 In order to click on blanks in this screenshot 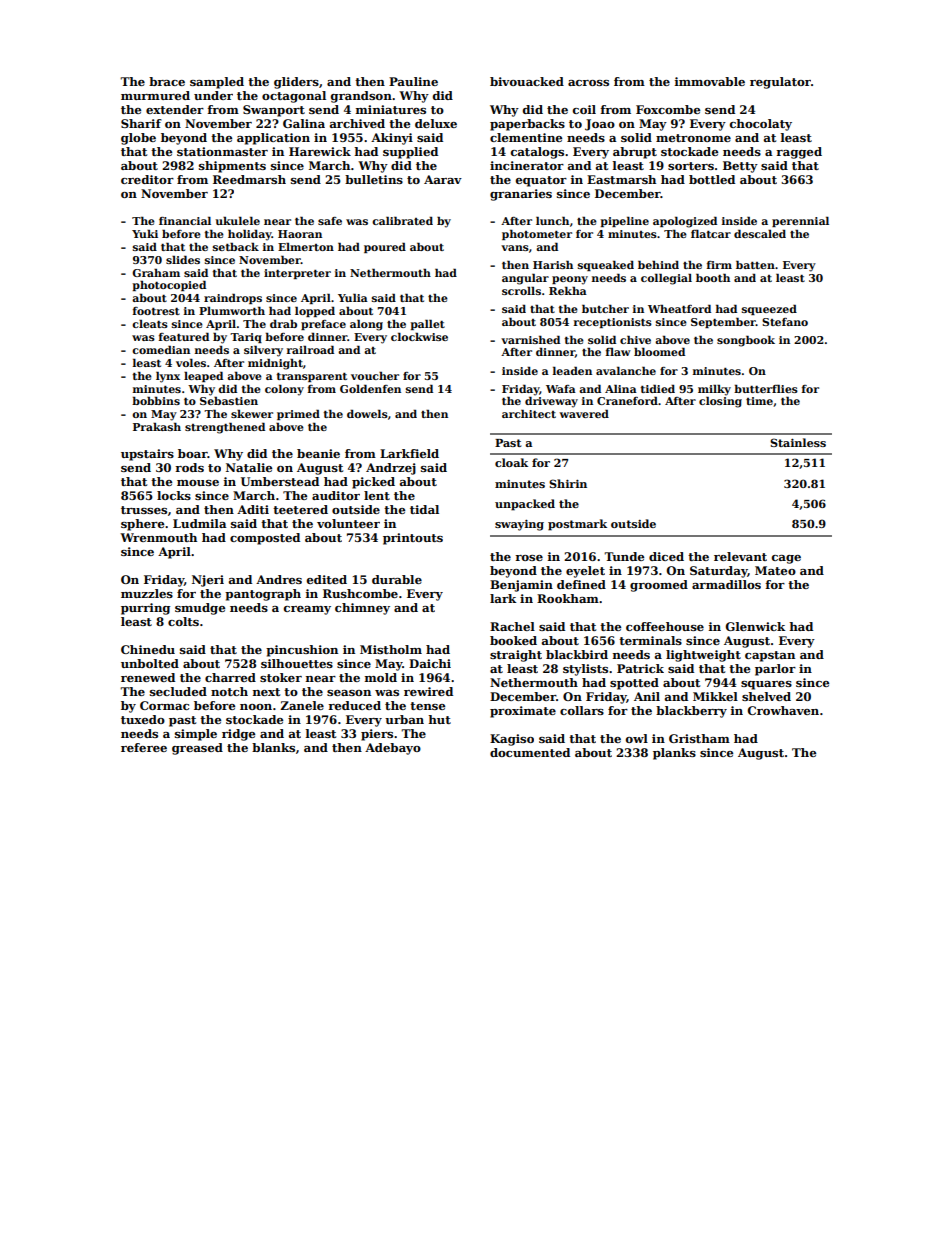, I will do `click(273, 747)`.
